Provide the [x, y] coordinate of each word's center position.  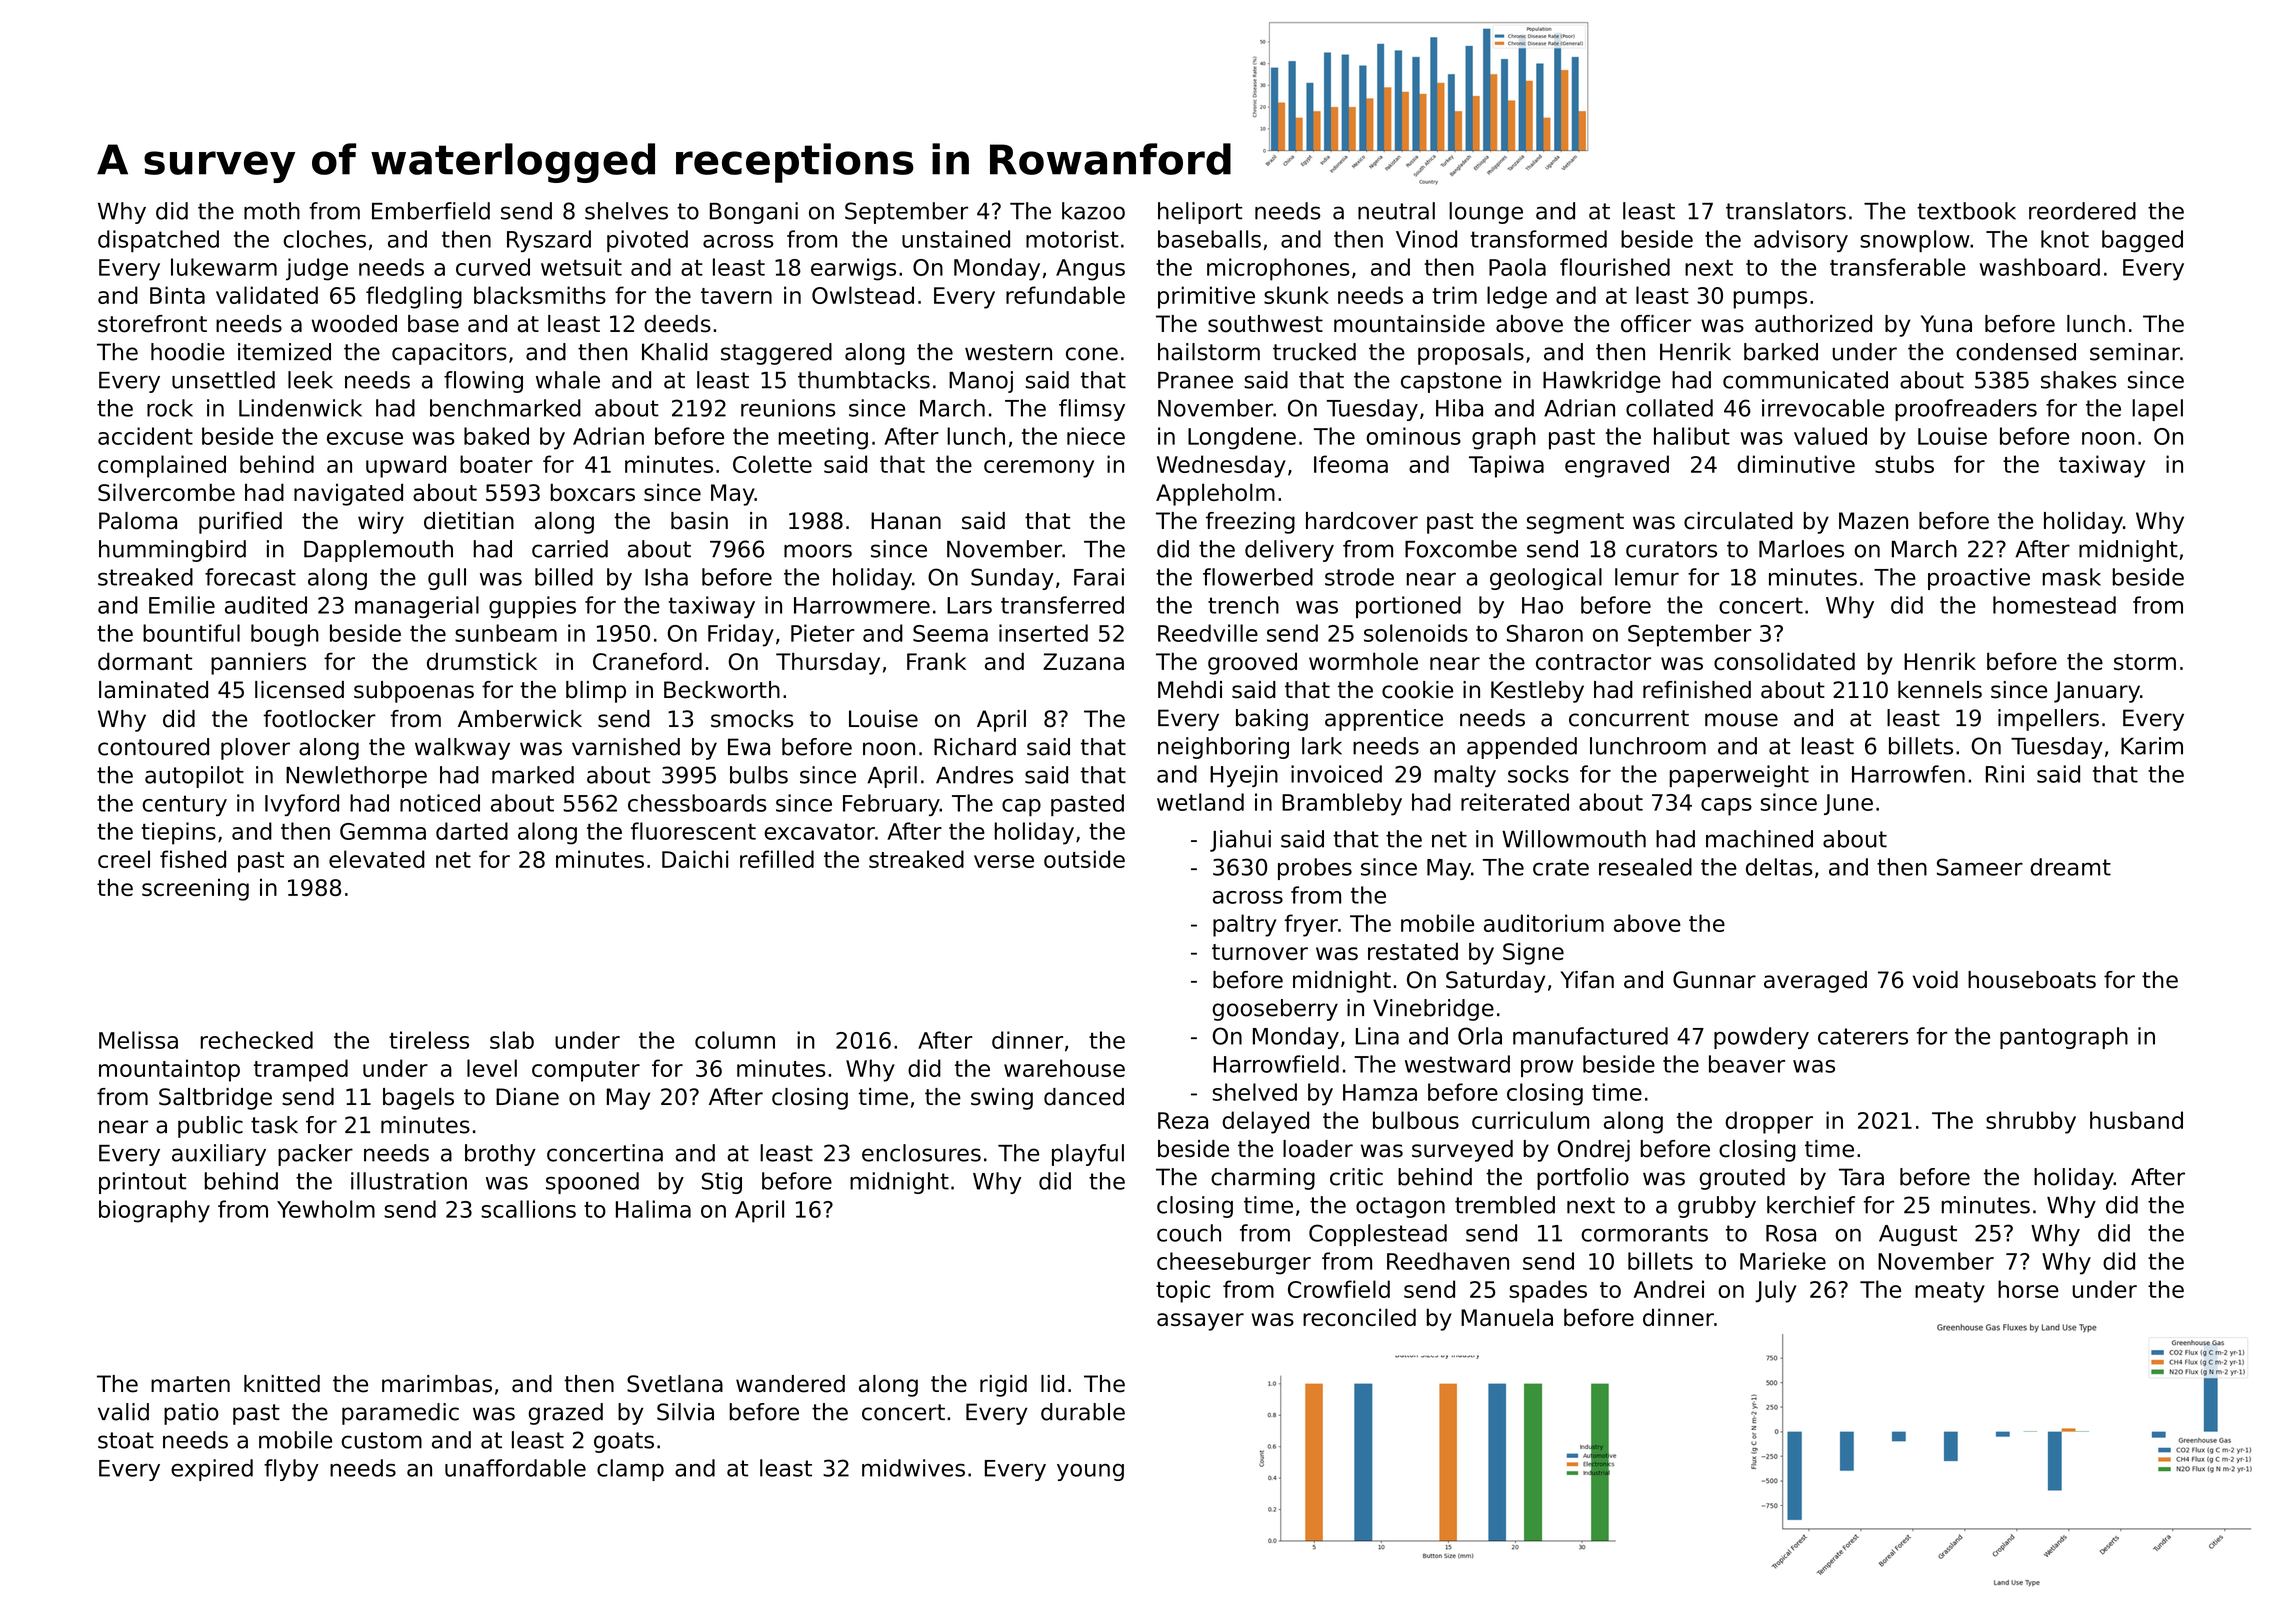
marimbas [437, 1384]
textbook [1966, 211]
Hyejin [1244, 776]
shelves [626, 211]
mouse [1741, 720]
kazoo [1093, 211]
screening [195, 889]
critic [1356, 1177]
